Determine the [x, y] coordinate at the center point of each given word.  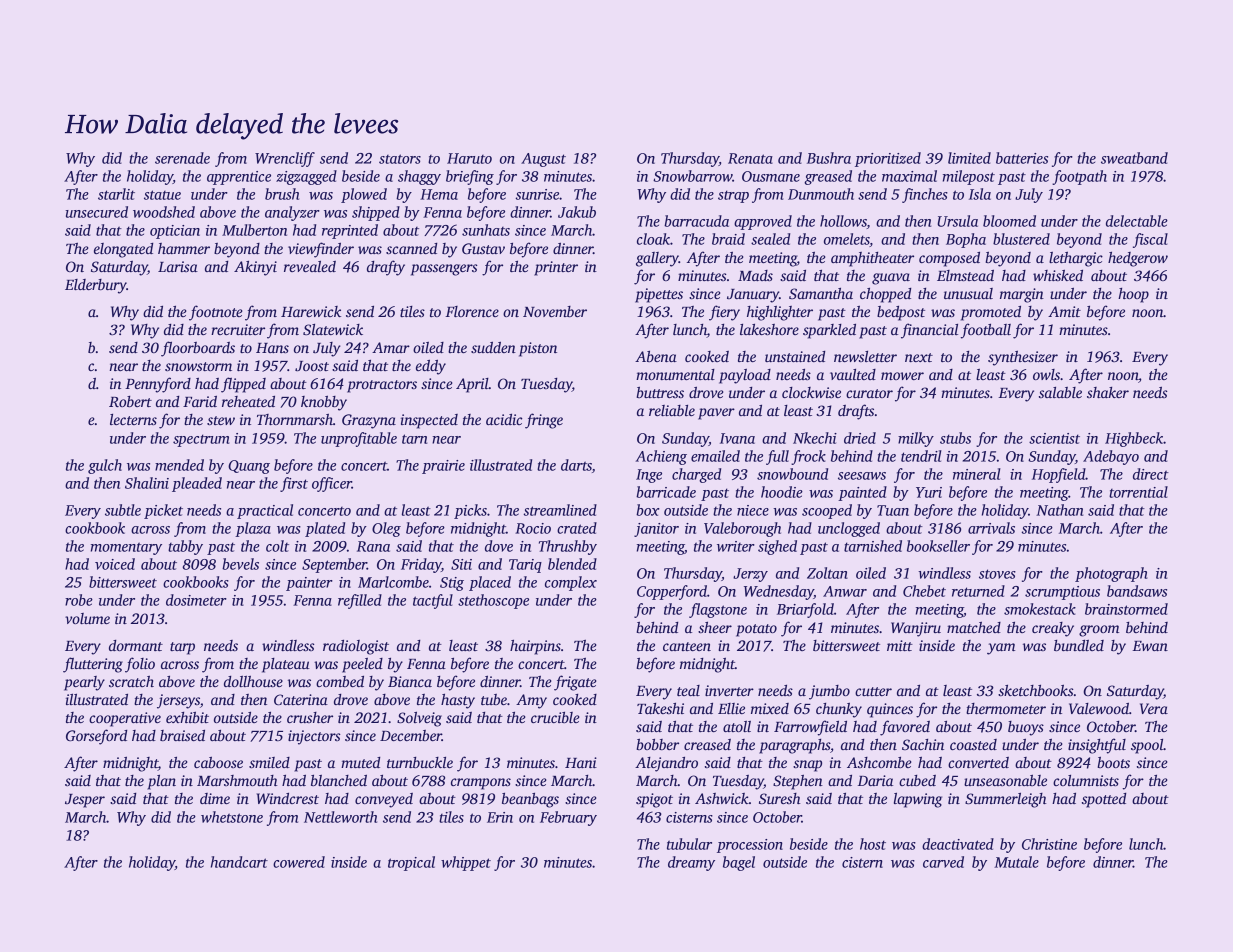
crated [577, 528]
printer [556, 268]
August [543, 160]
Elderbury [96, 286]
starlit [116, 194]
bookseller [938, 546]
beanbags [530, 800]
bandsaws [1137, 591]
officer [332, 484]
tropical [411, 863]
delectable [1137, 221]
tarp [182, 648]
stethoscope [493, 601]
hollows [843, 222]
